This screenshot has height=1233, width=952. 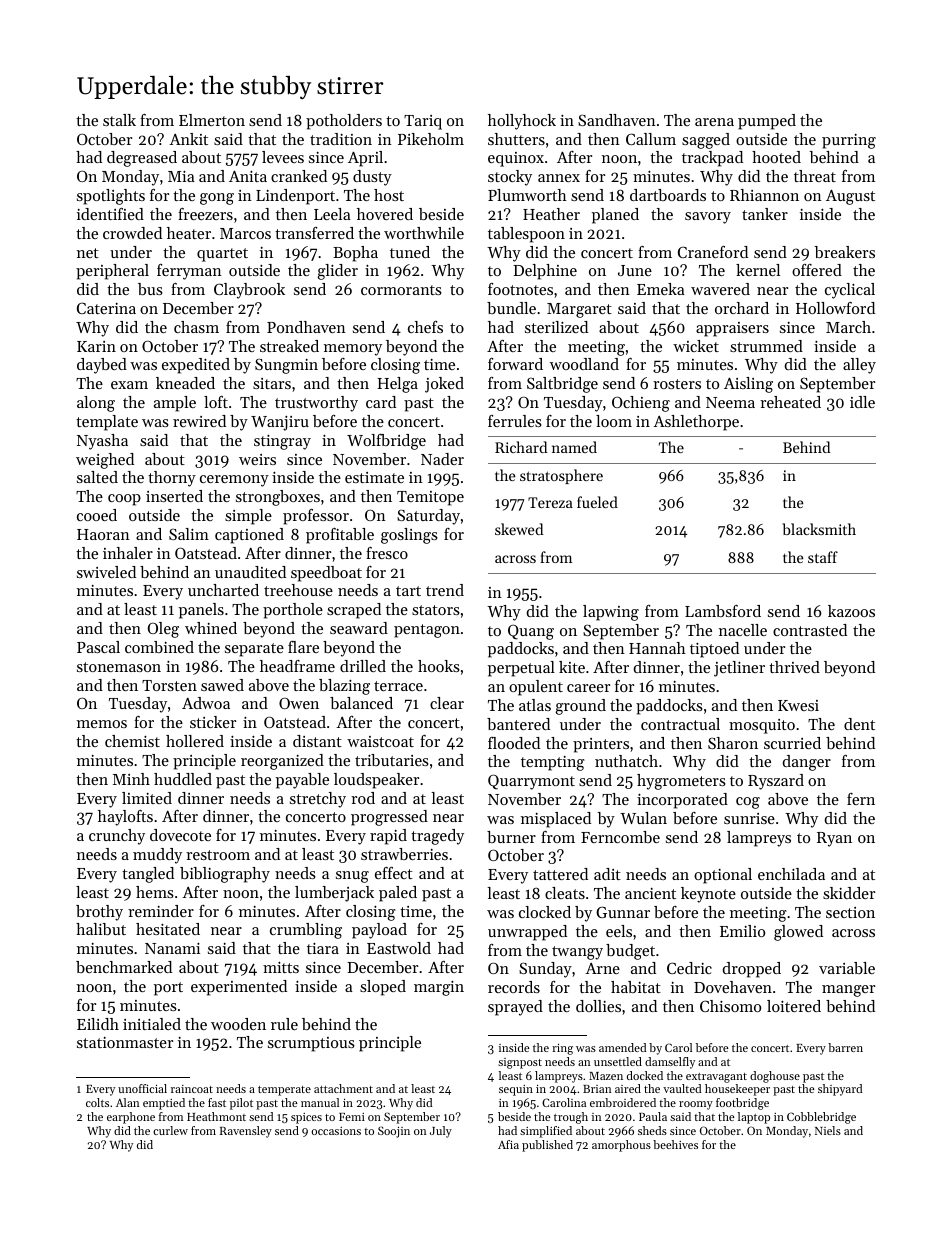 What do you see at coordinates (527, 933) in the screenshot?
I see `unwrapped` at bounding box center [527, 933].
